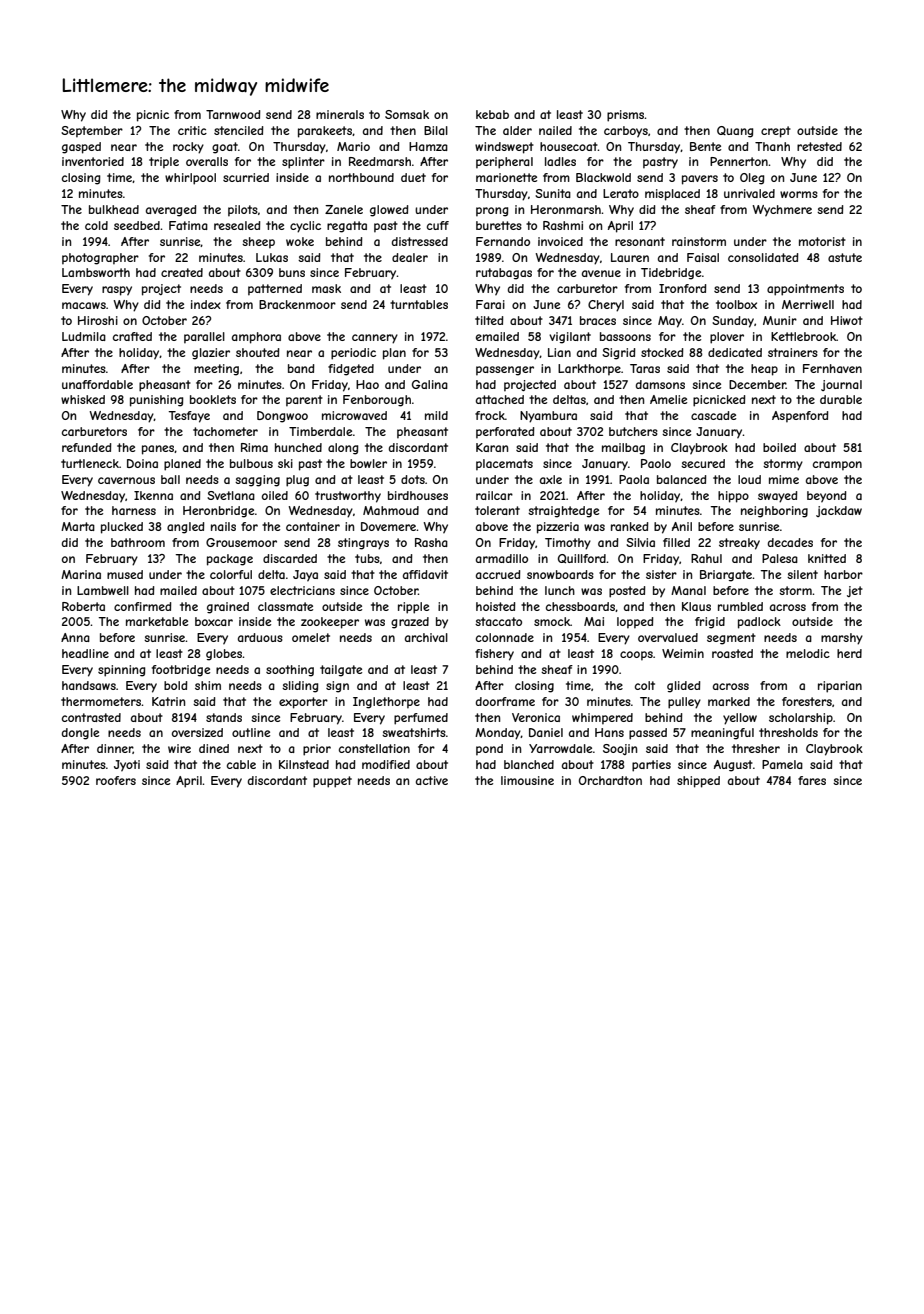  Describe the element at coordinates (116, 780) in the screenshot. I see `roofers` at that location.
